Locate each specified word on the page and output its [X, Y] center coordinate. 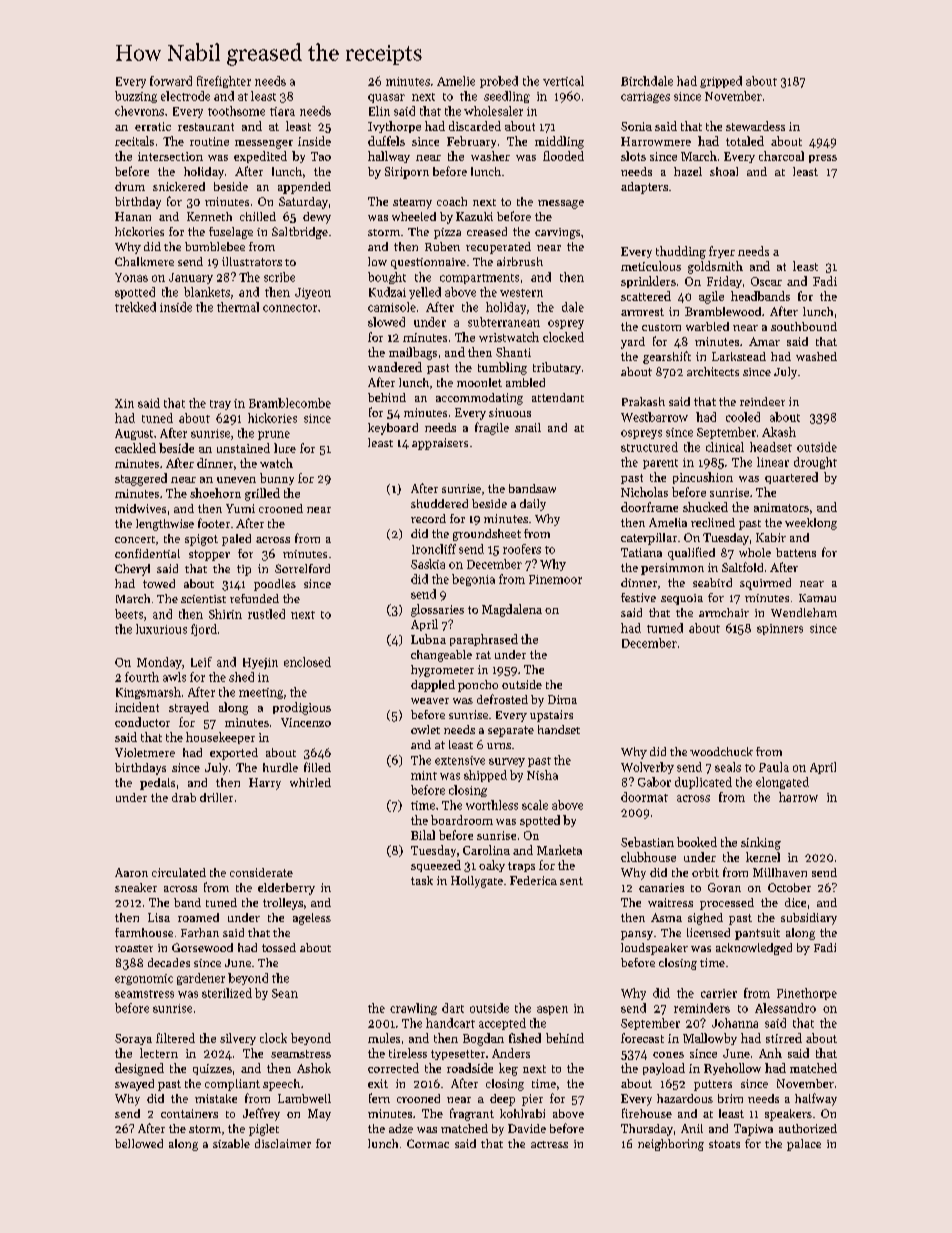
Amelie [456, 81]
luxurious [161, 629]
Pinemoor [555, 579]
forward [171, 81]
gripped [721, 82]
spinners [780, 629]
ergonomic [144, 979]
